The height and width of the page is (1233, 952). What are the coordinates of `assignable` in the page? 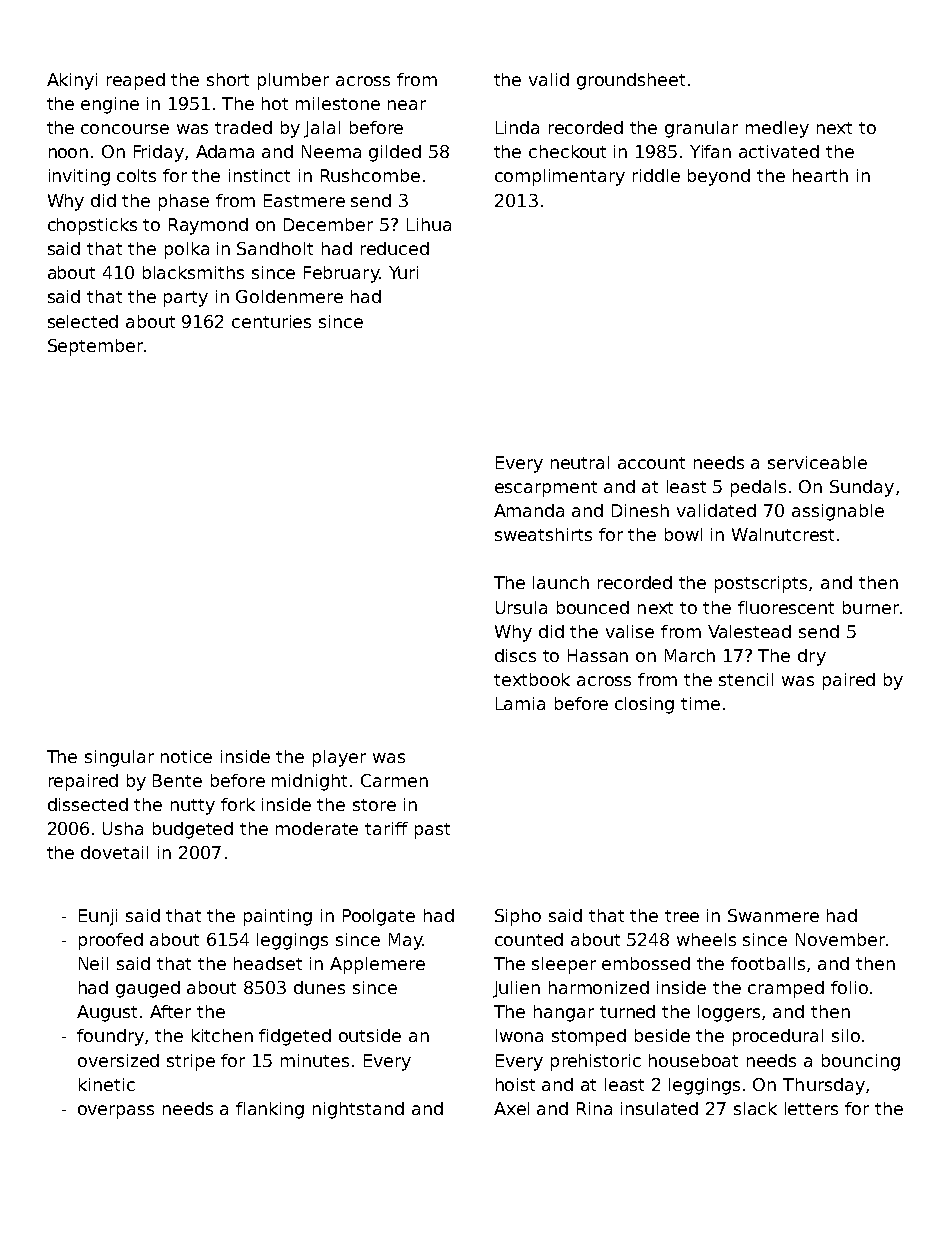 It's located at (838, 512).
